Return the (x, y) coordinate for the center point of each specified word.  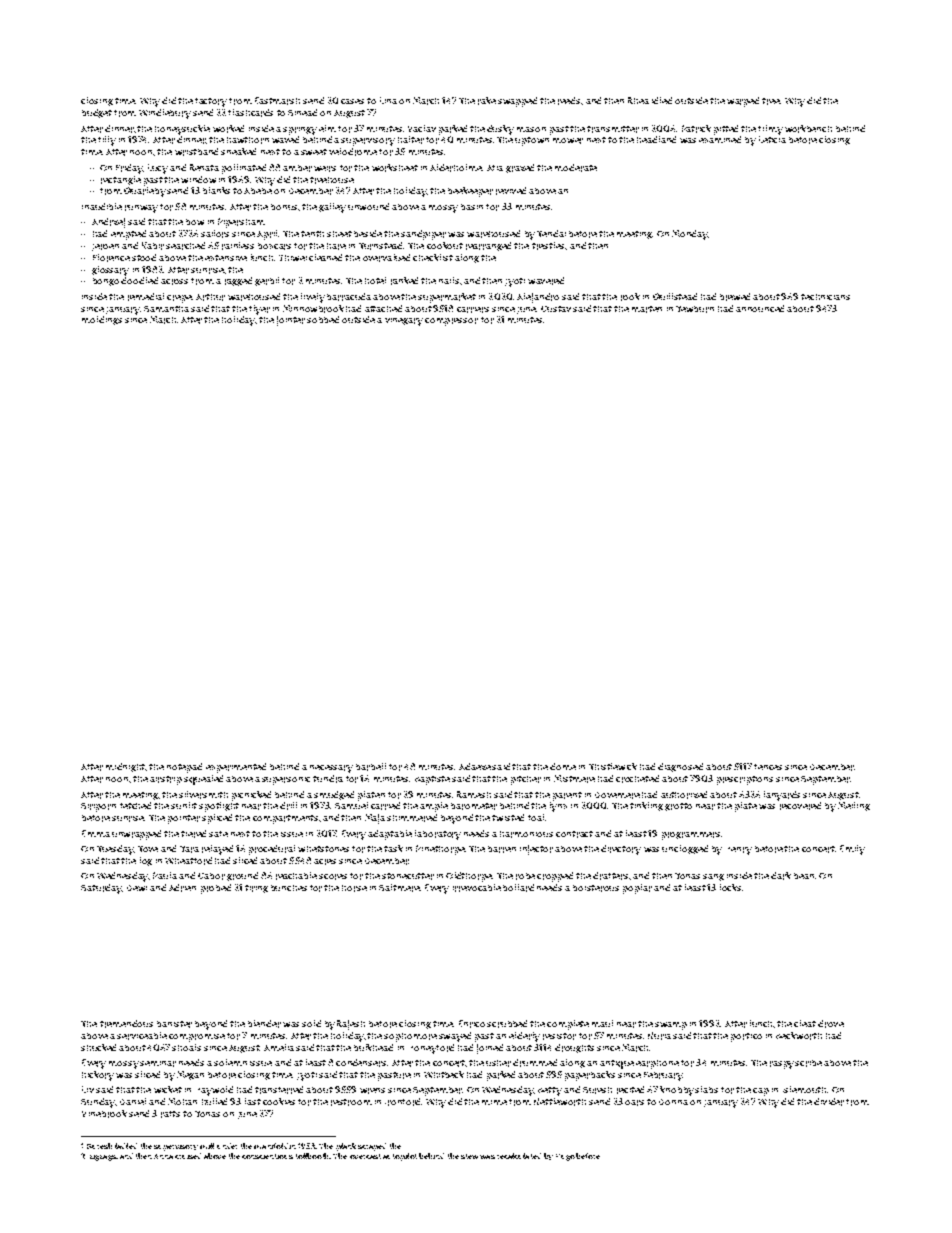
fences (768, 767)
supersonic (286, 781)
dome (563, 766)
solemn (230, 1062)
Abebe (258, 191)
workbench (808, 129)
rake (487, 101)
